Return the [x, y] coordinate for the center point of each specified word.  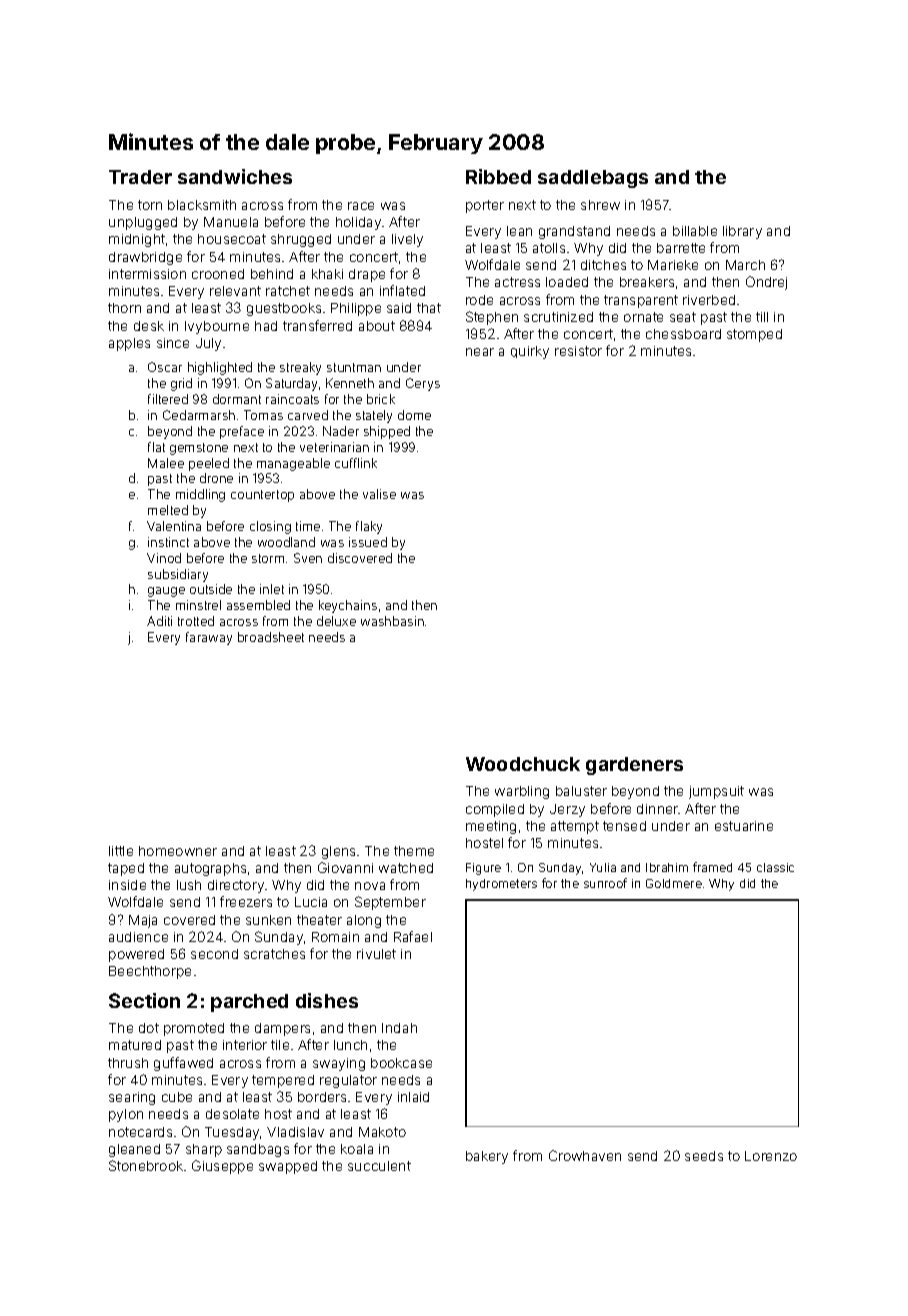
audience [138, 937]
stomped [754, 335]
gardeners [634, 766]
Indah [399, 1028]
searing [132, 1098]
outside [211, 589]
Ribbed [498, 176]
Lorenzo [771, 1156]
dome [414, 415]
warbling [522, 792]
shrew [600, 205]
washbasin [392, 621]
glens [338, 852]
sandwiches [235, 176]
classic [775, 867]
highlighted [220, 368]
